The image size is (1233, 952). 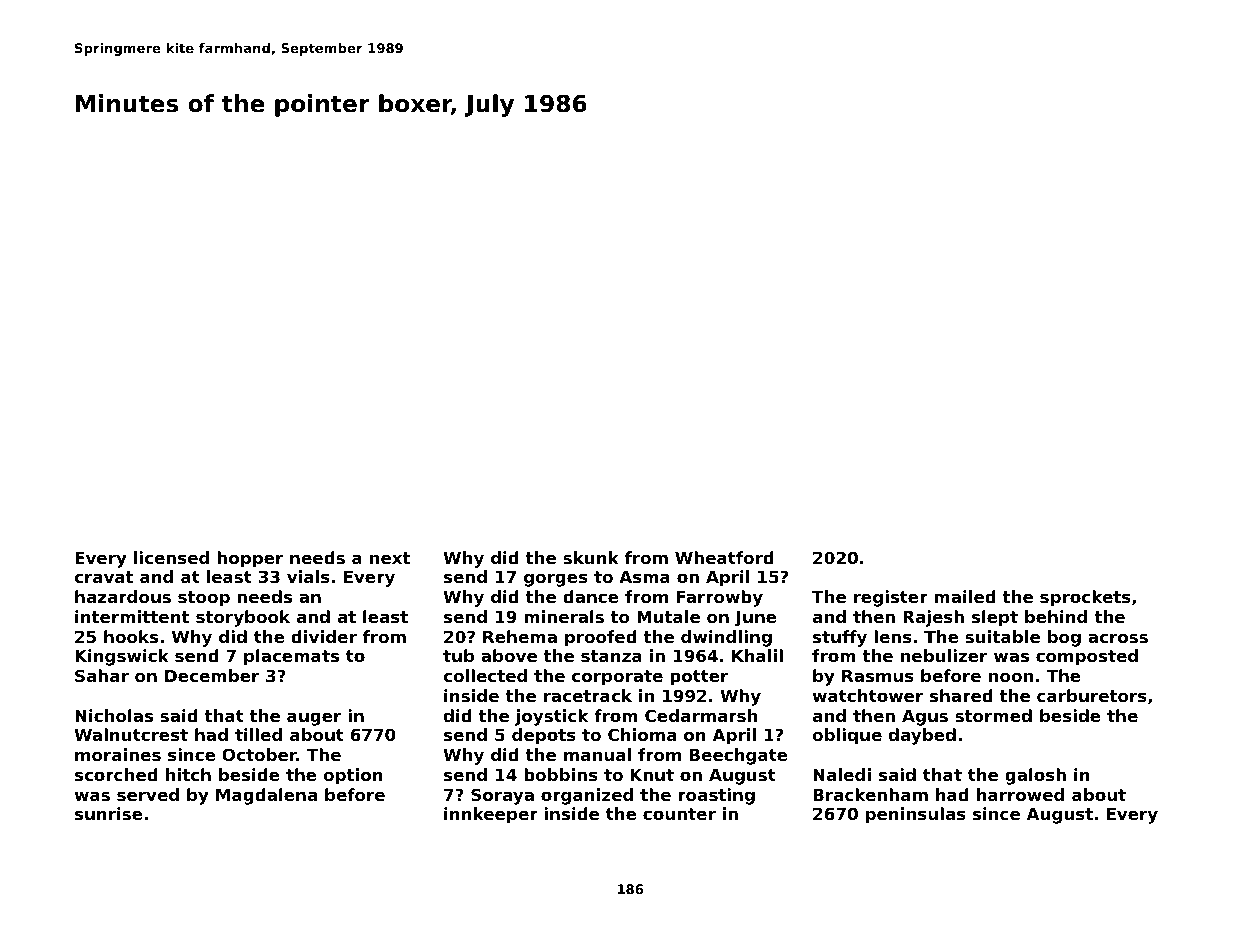 I want to click on Wheatford, so click(x=724, y=557).
